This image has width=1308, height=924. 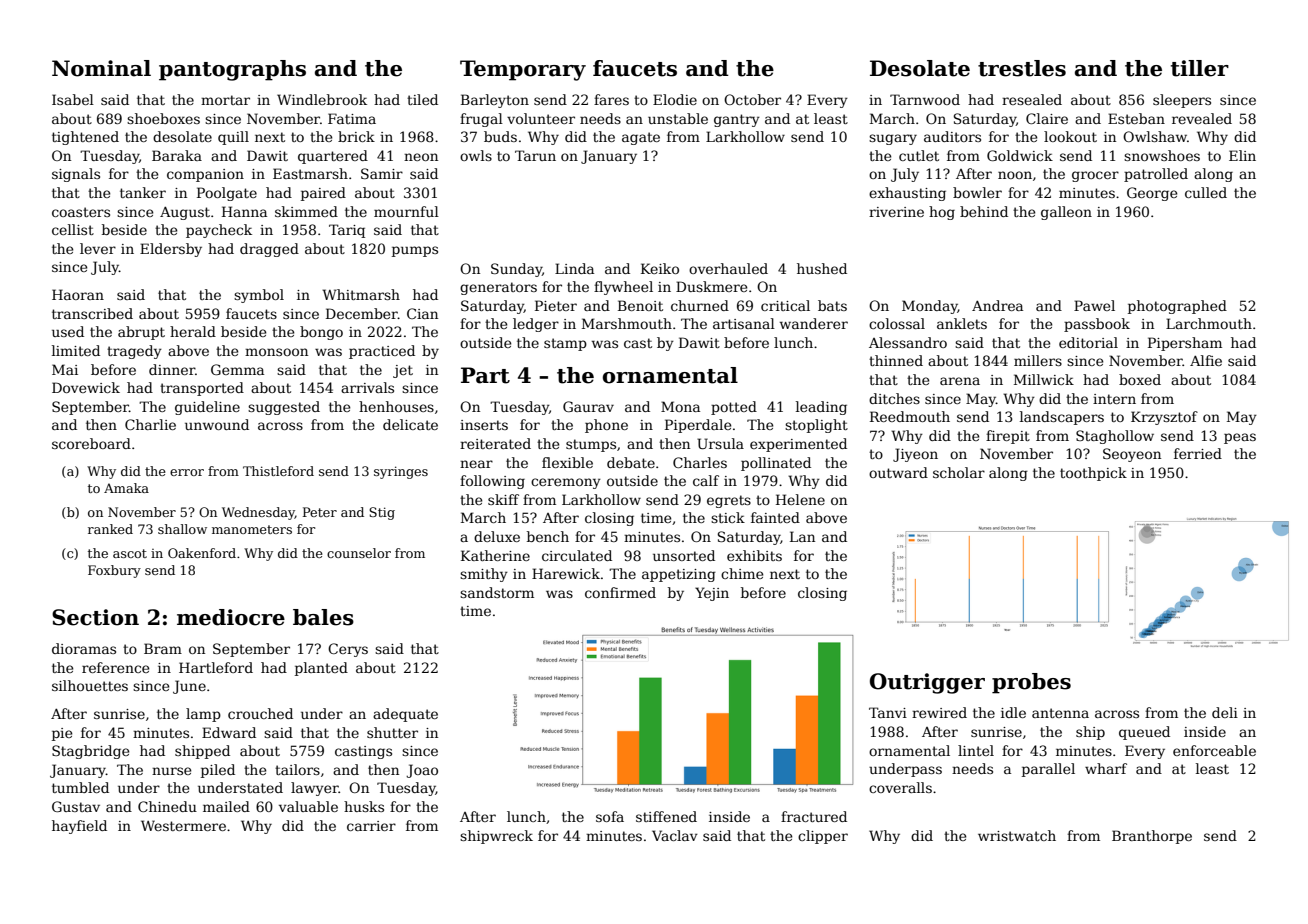 What do you see at coordinates (680, 406) in the image?
I see `Mona` at bounding box center [680, 406].
